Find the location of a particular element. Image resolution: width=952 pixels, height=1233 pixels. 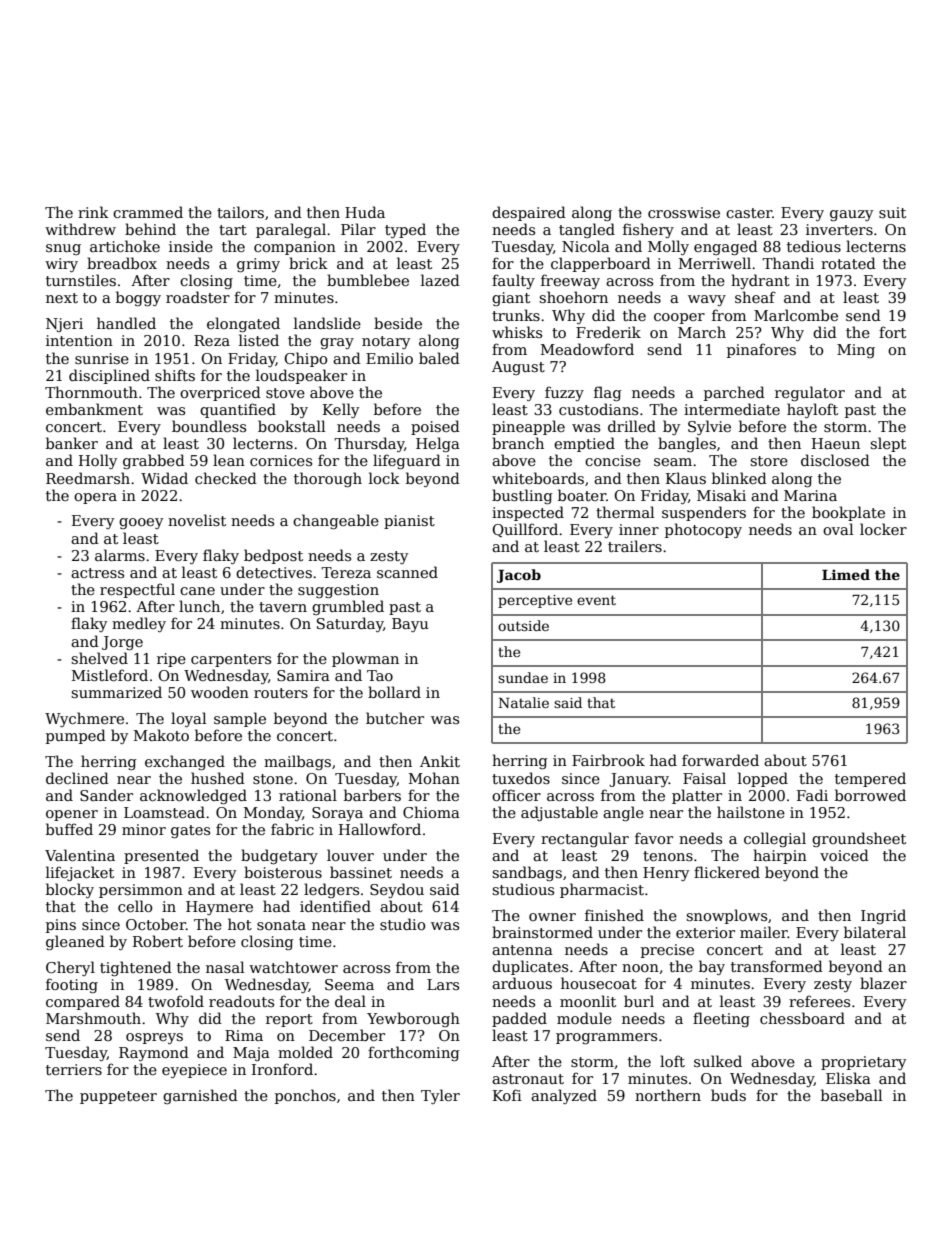

chessboard is located at coordinates (802, 1018).
